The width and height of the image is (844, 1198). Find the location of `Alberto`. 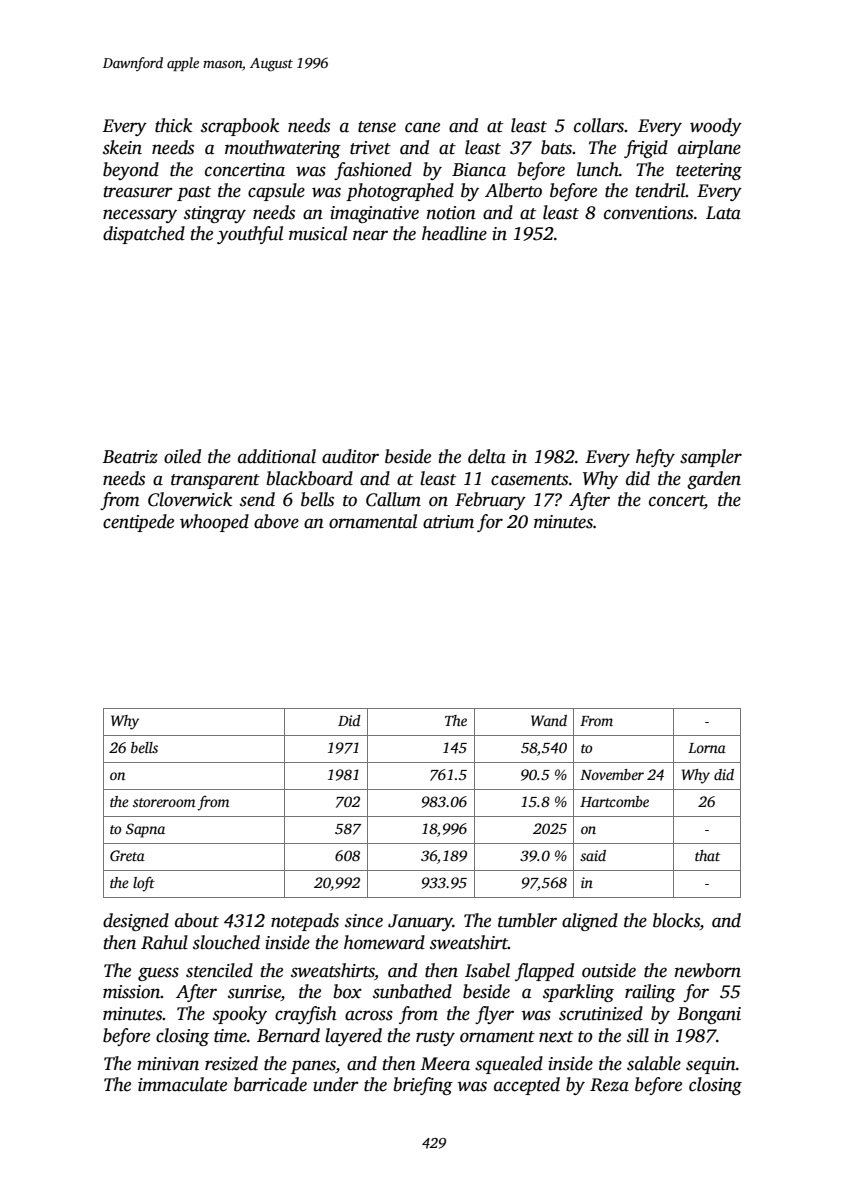

Alberto is located at coordinates (513, 190).
